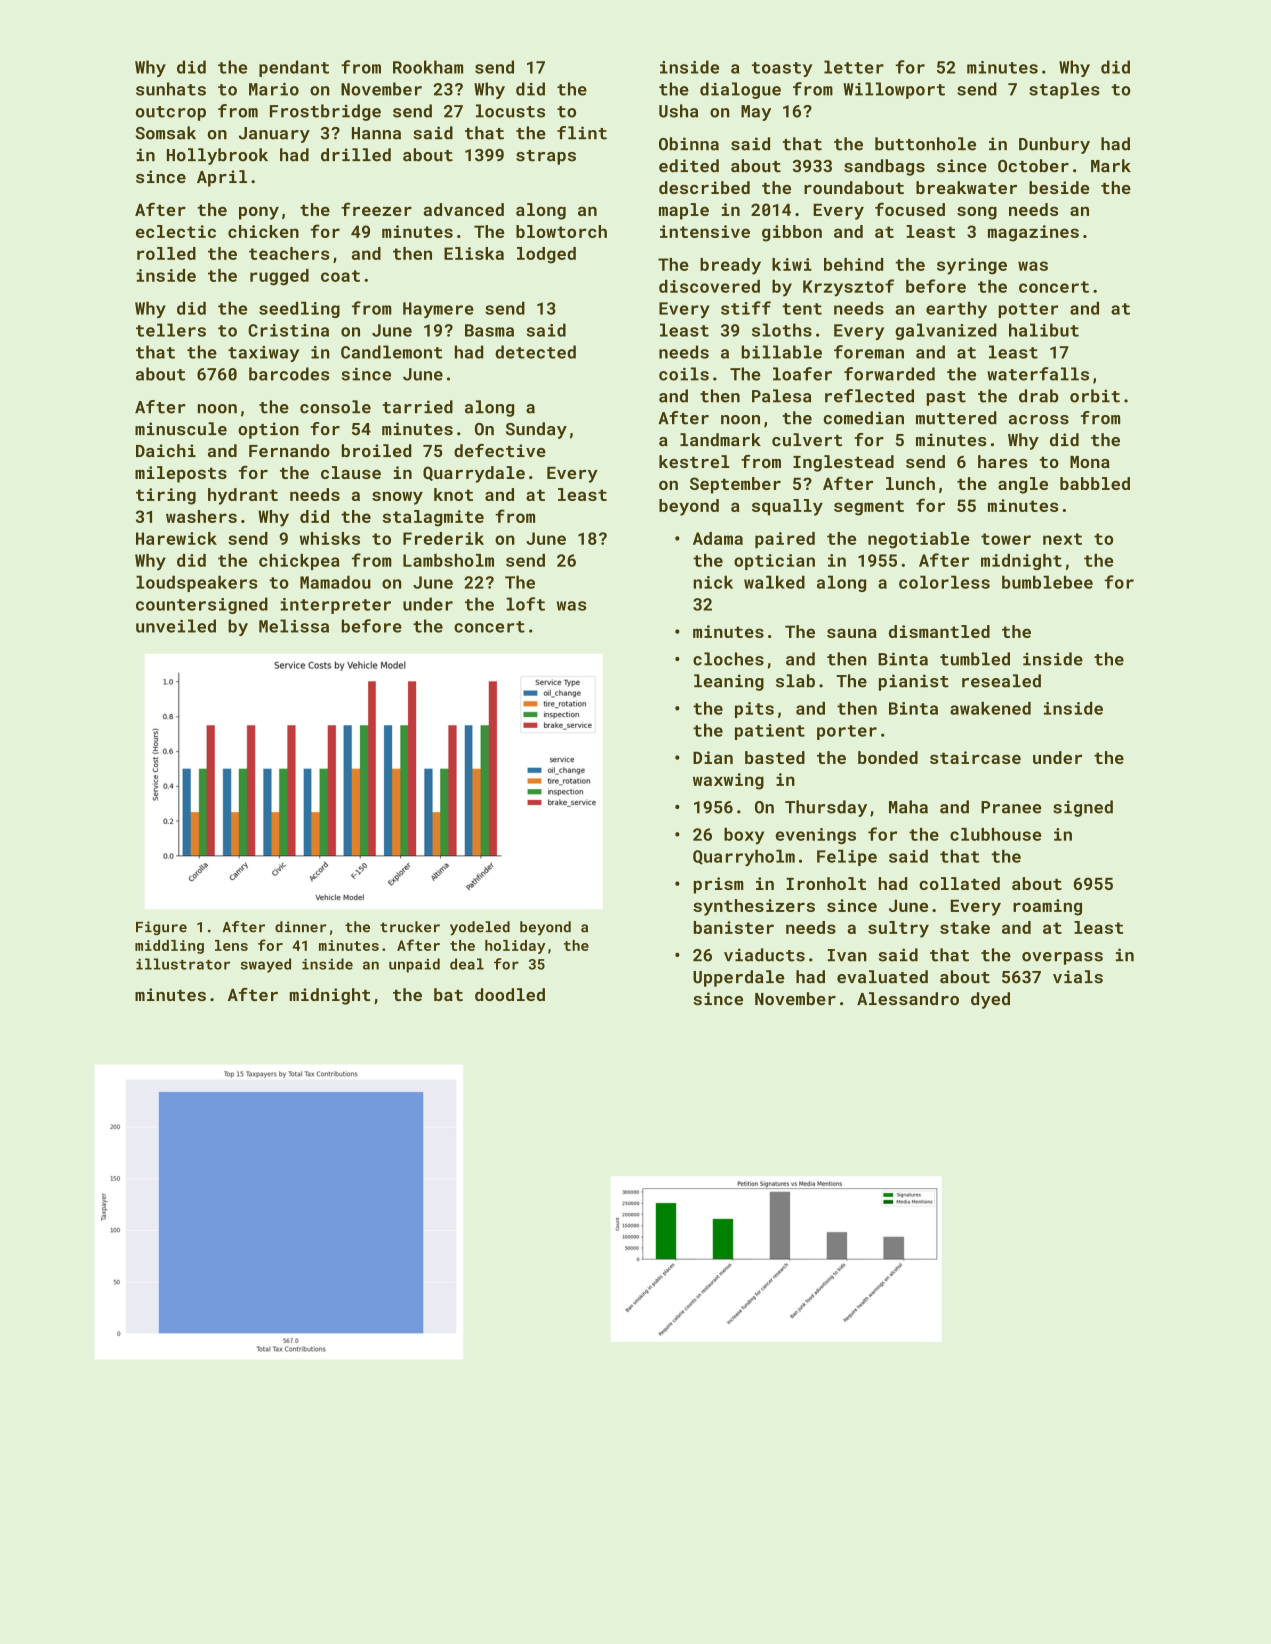 This screenshot has height=1644, width=1271. Describe the element at coordinates (340, 276) in the screenshot. I see `coat` at that location.
